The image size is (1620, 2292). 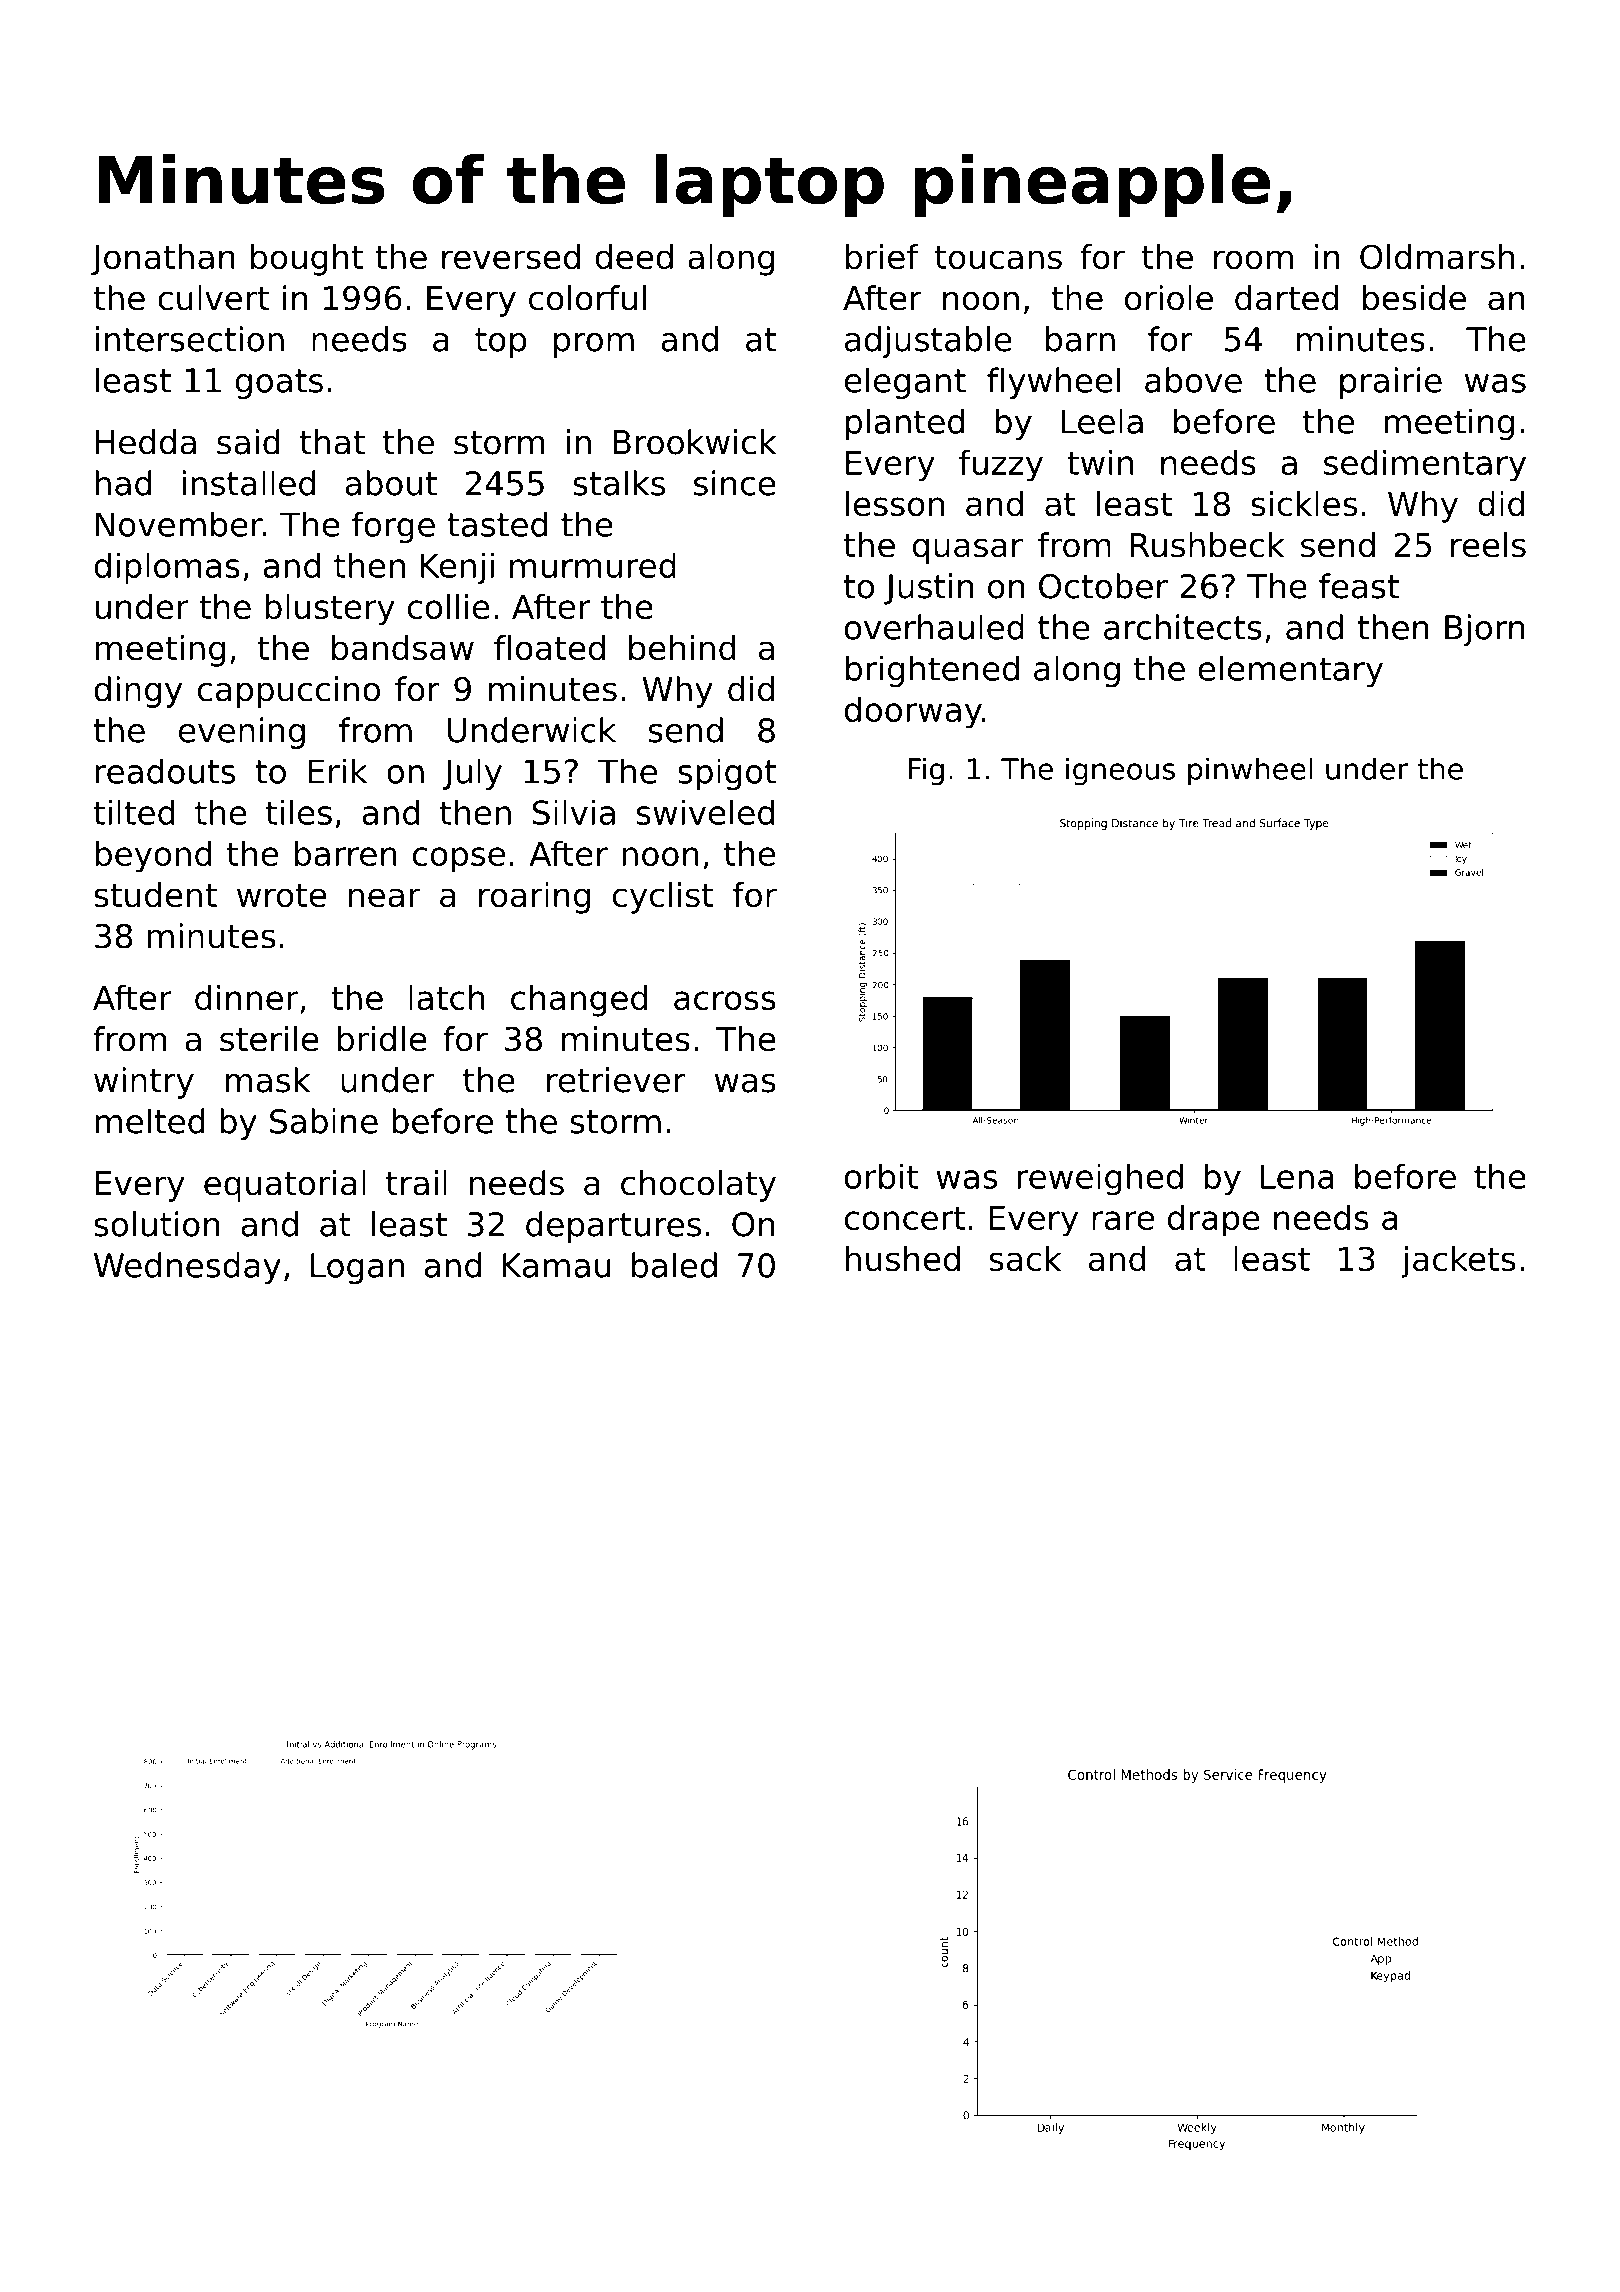 What do you see at coordinates (1485, 630) in the page?
I see `Bjorn` at bounding box center [1485, 630].
